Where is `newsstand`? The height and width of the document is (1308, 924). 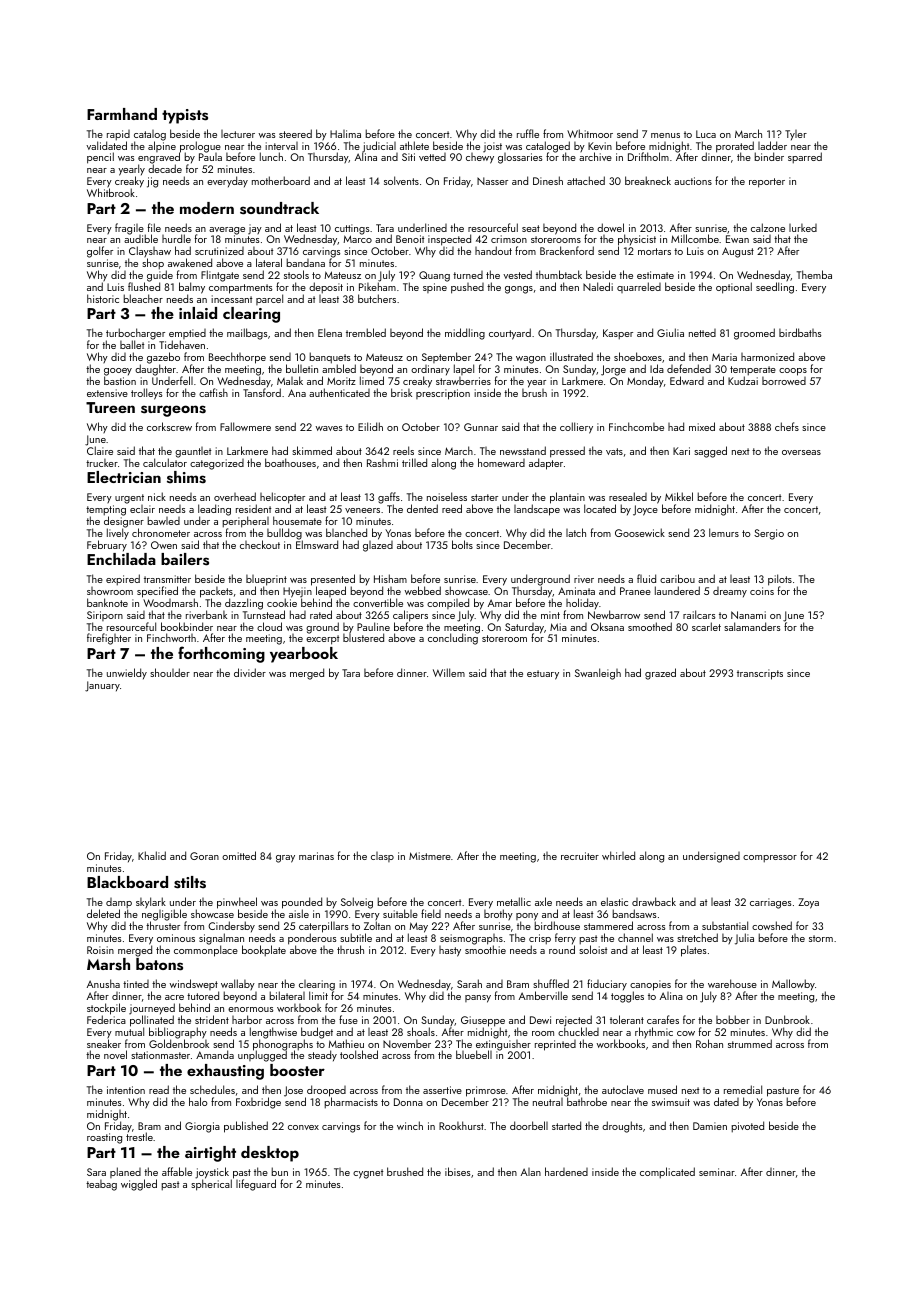 newsstand is located at coordinates (523, 450).
